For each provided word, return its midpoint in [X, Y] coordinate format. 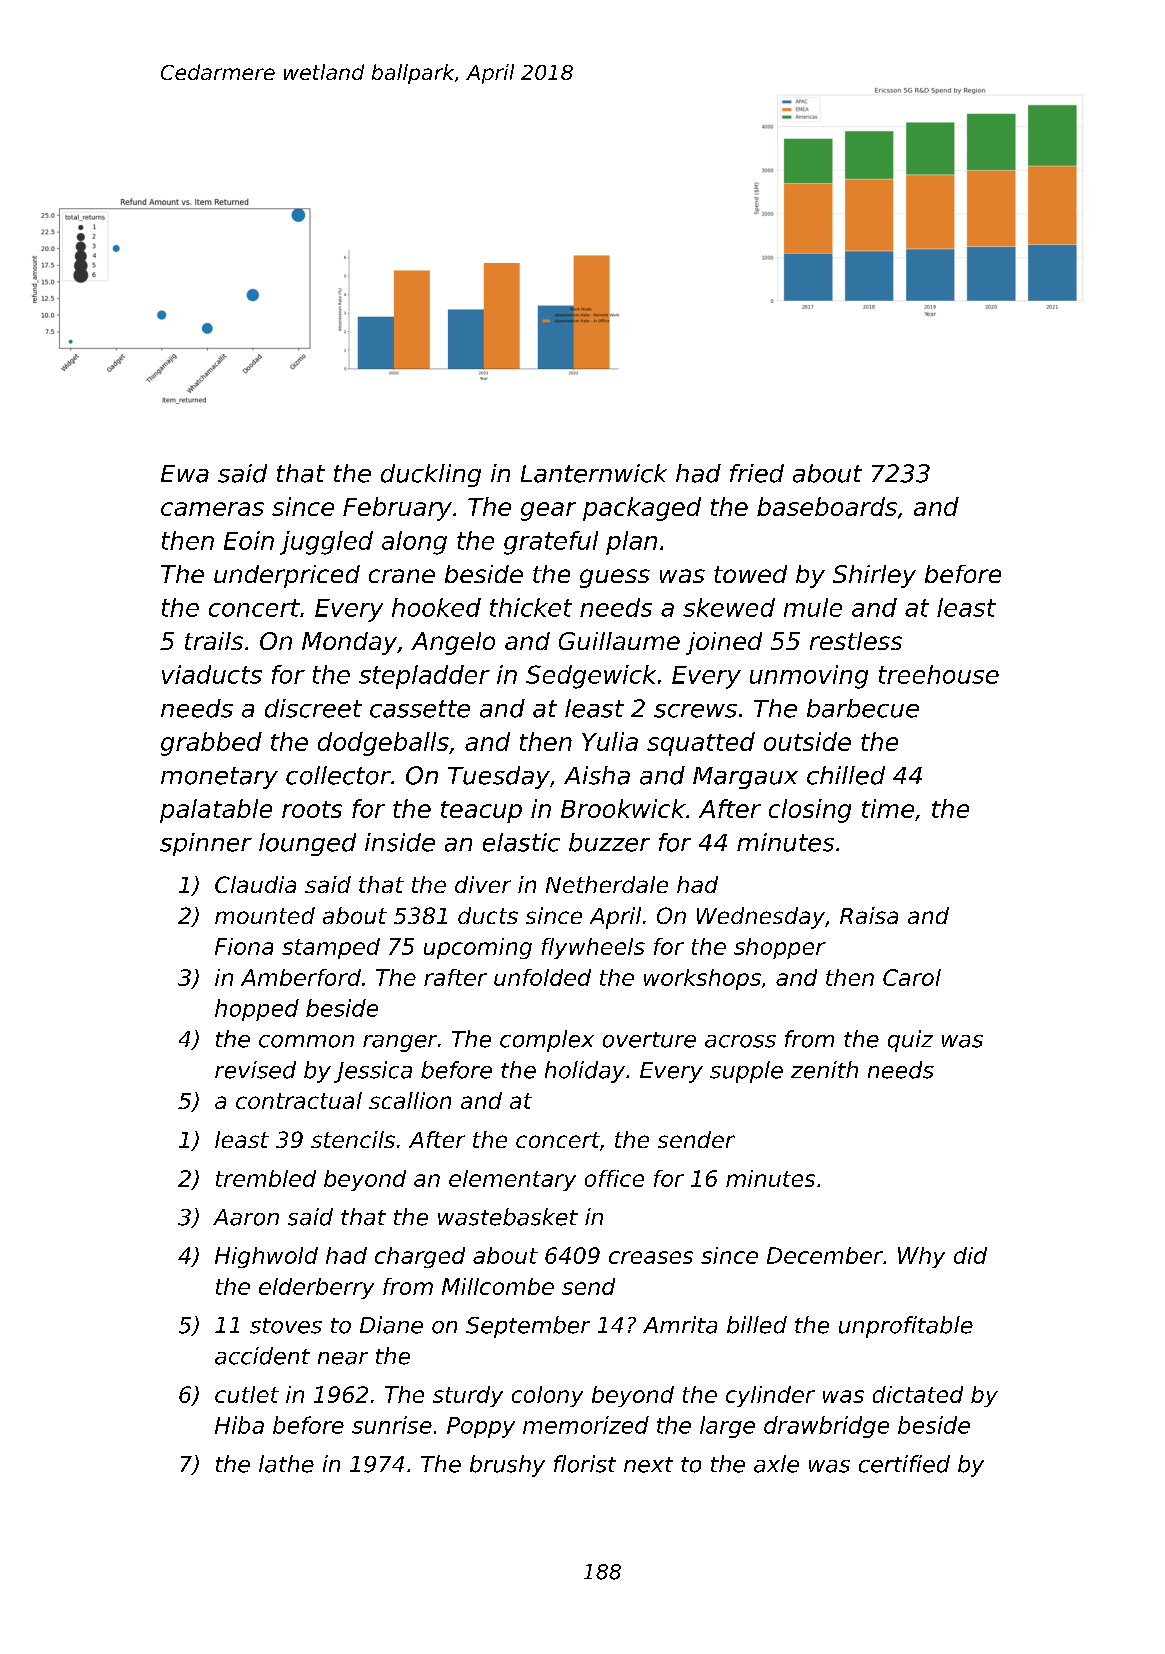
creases [651, 1257]
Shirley [874, 576]
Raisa [869, 915]
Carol [912, 977]
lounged [307, 844]
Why [921, 1257]
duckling [431, 475]
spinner [206, 844]
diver [483, 884]
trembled [266, 1178]
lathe [286, 1464]
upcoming [478, 948]
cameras [212, 509]
